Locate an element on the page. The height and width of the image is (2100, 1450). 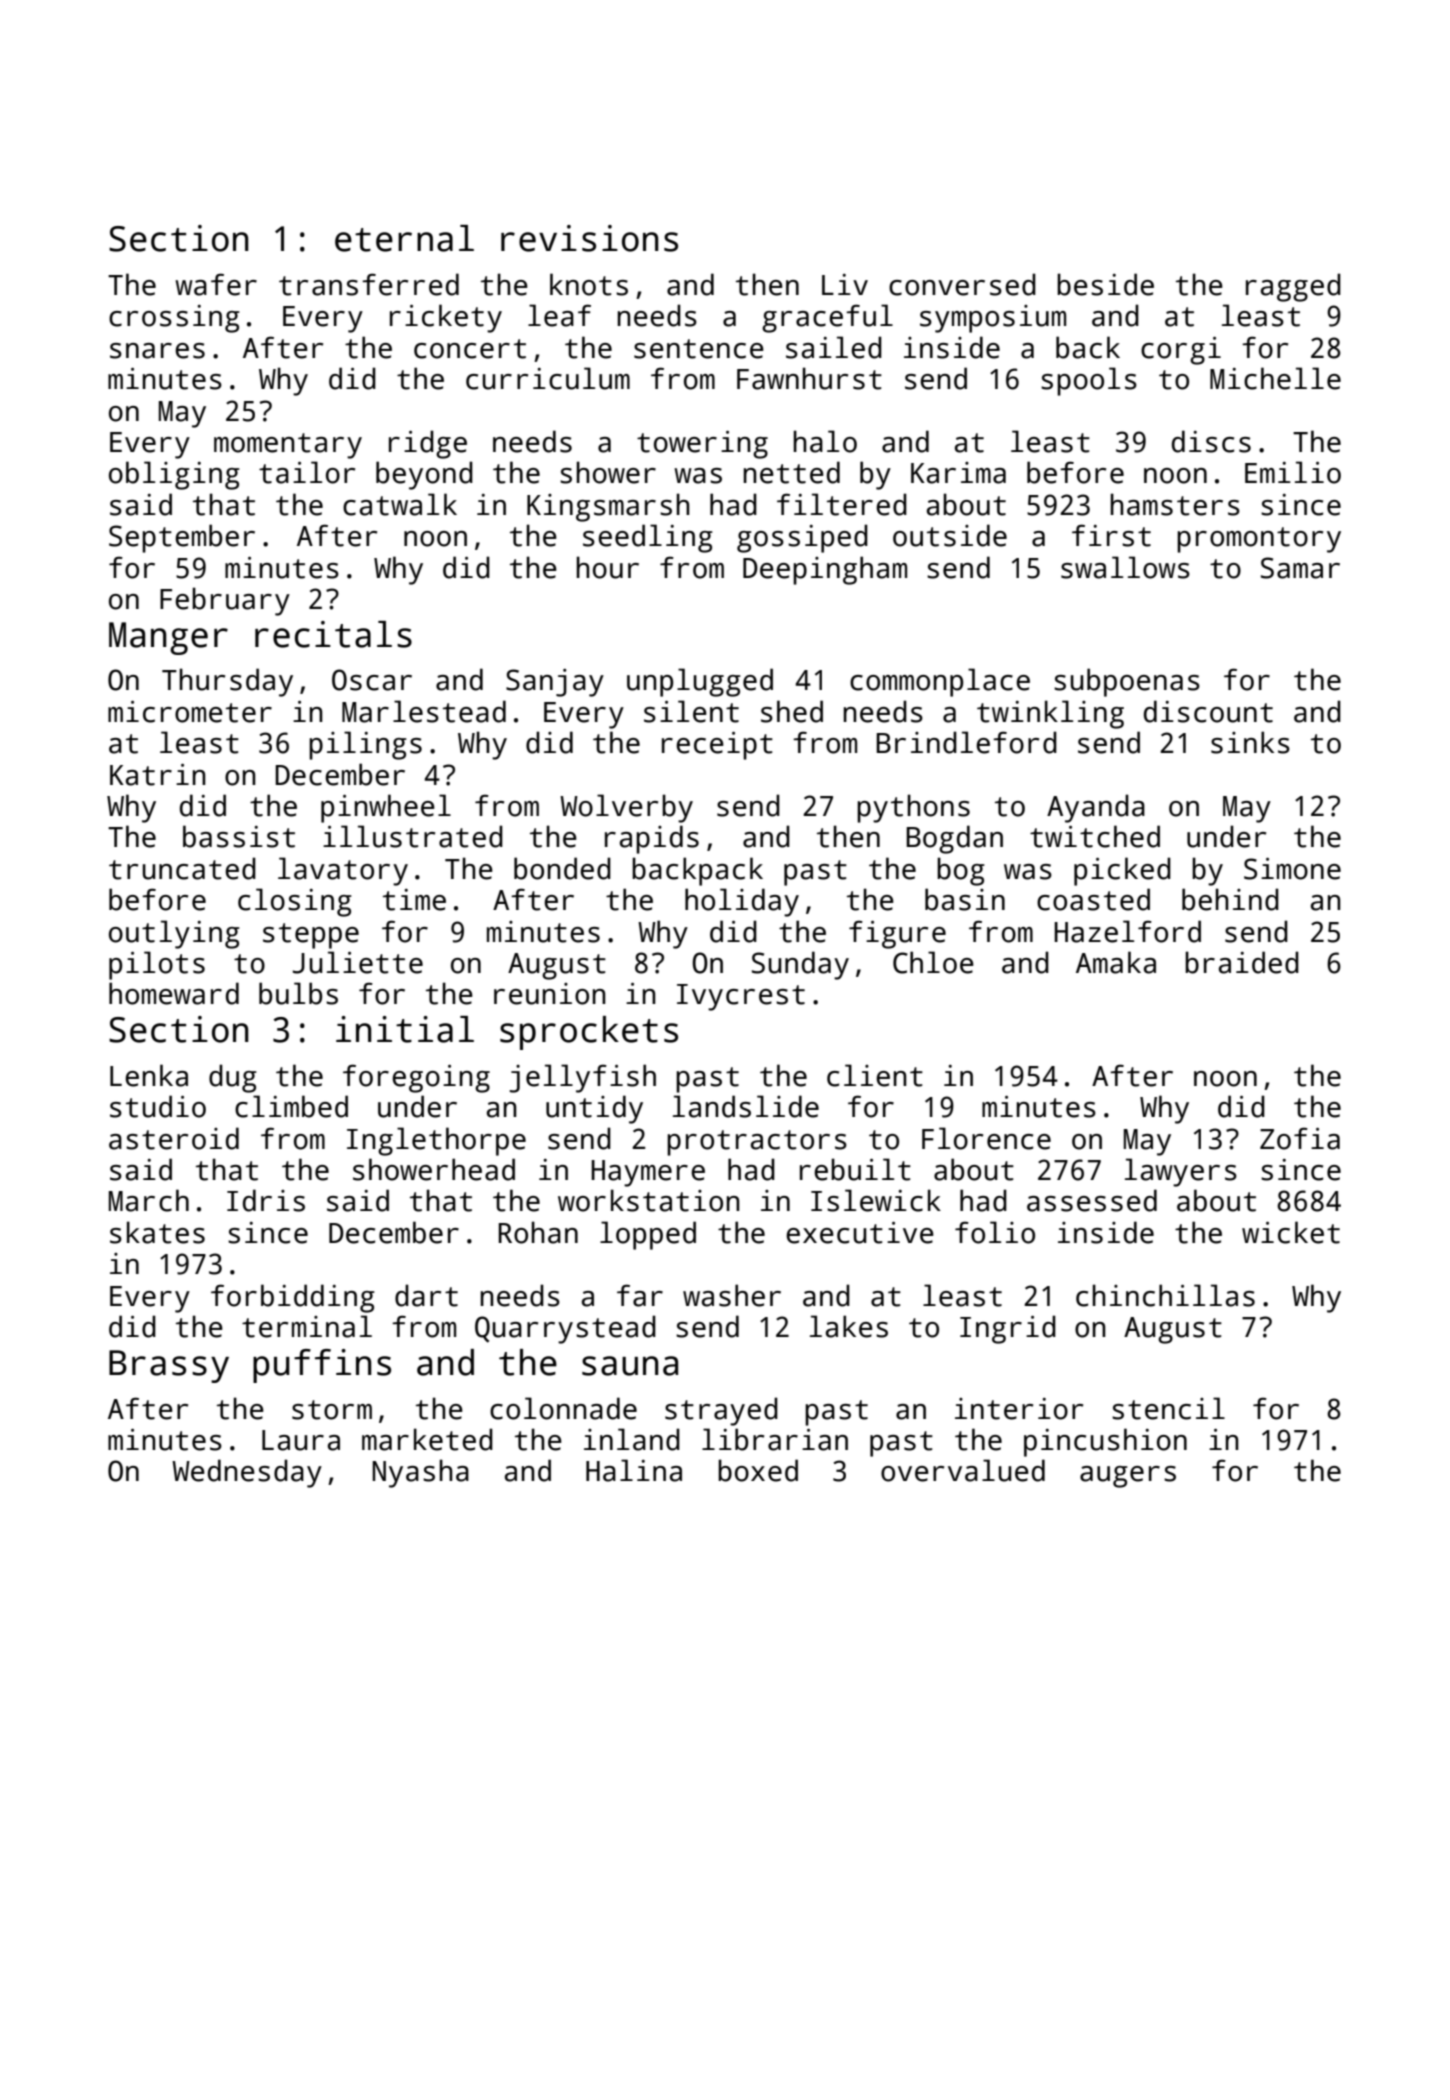
conversed is located at coordinates (962, 284).
